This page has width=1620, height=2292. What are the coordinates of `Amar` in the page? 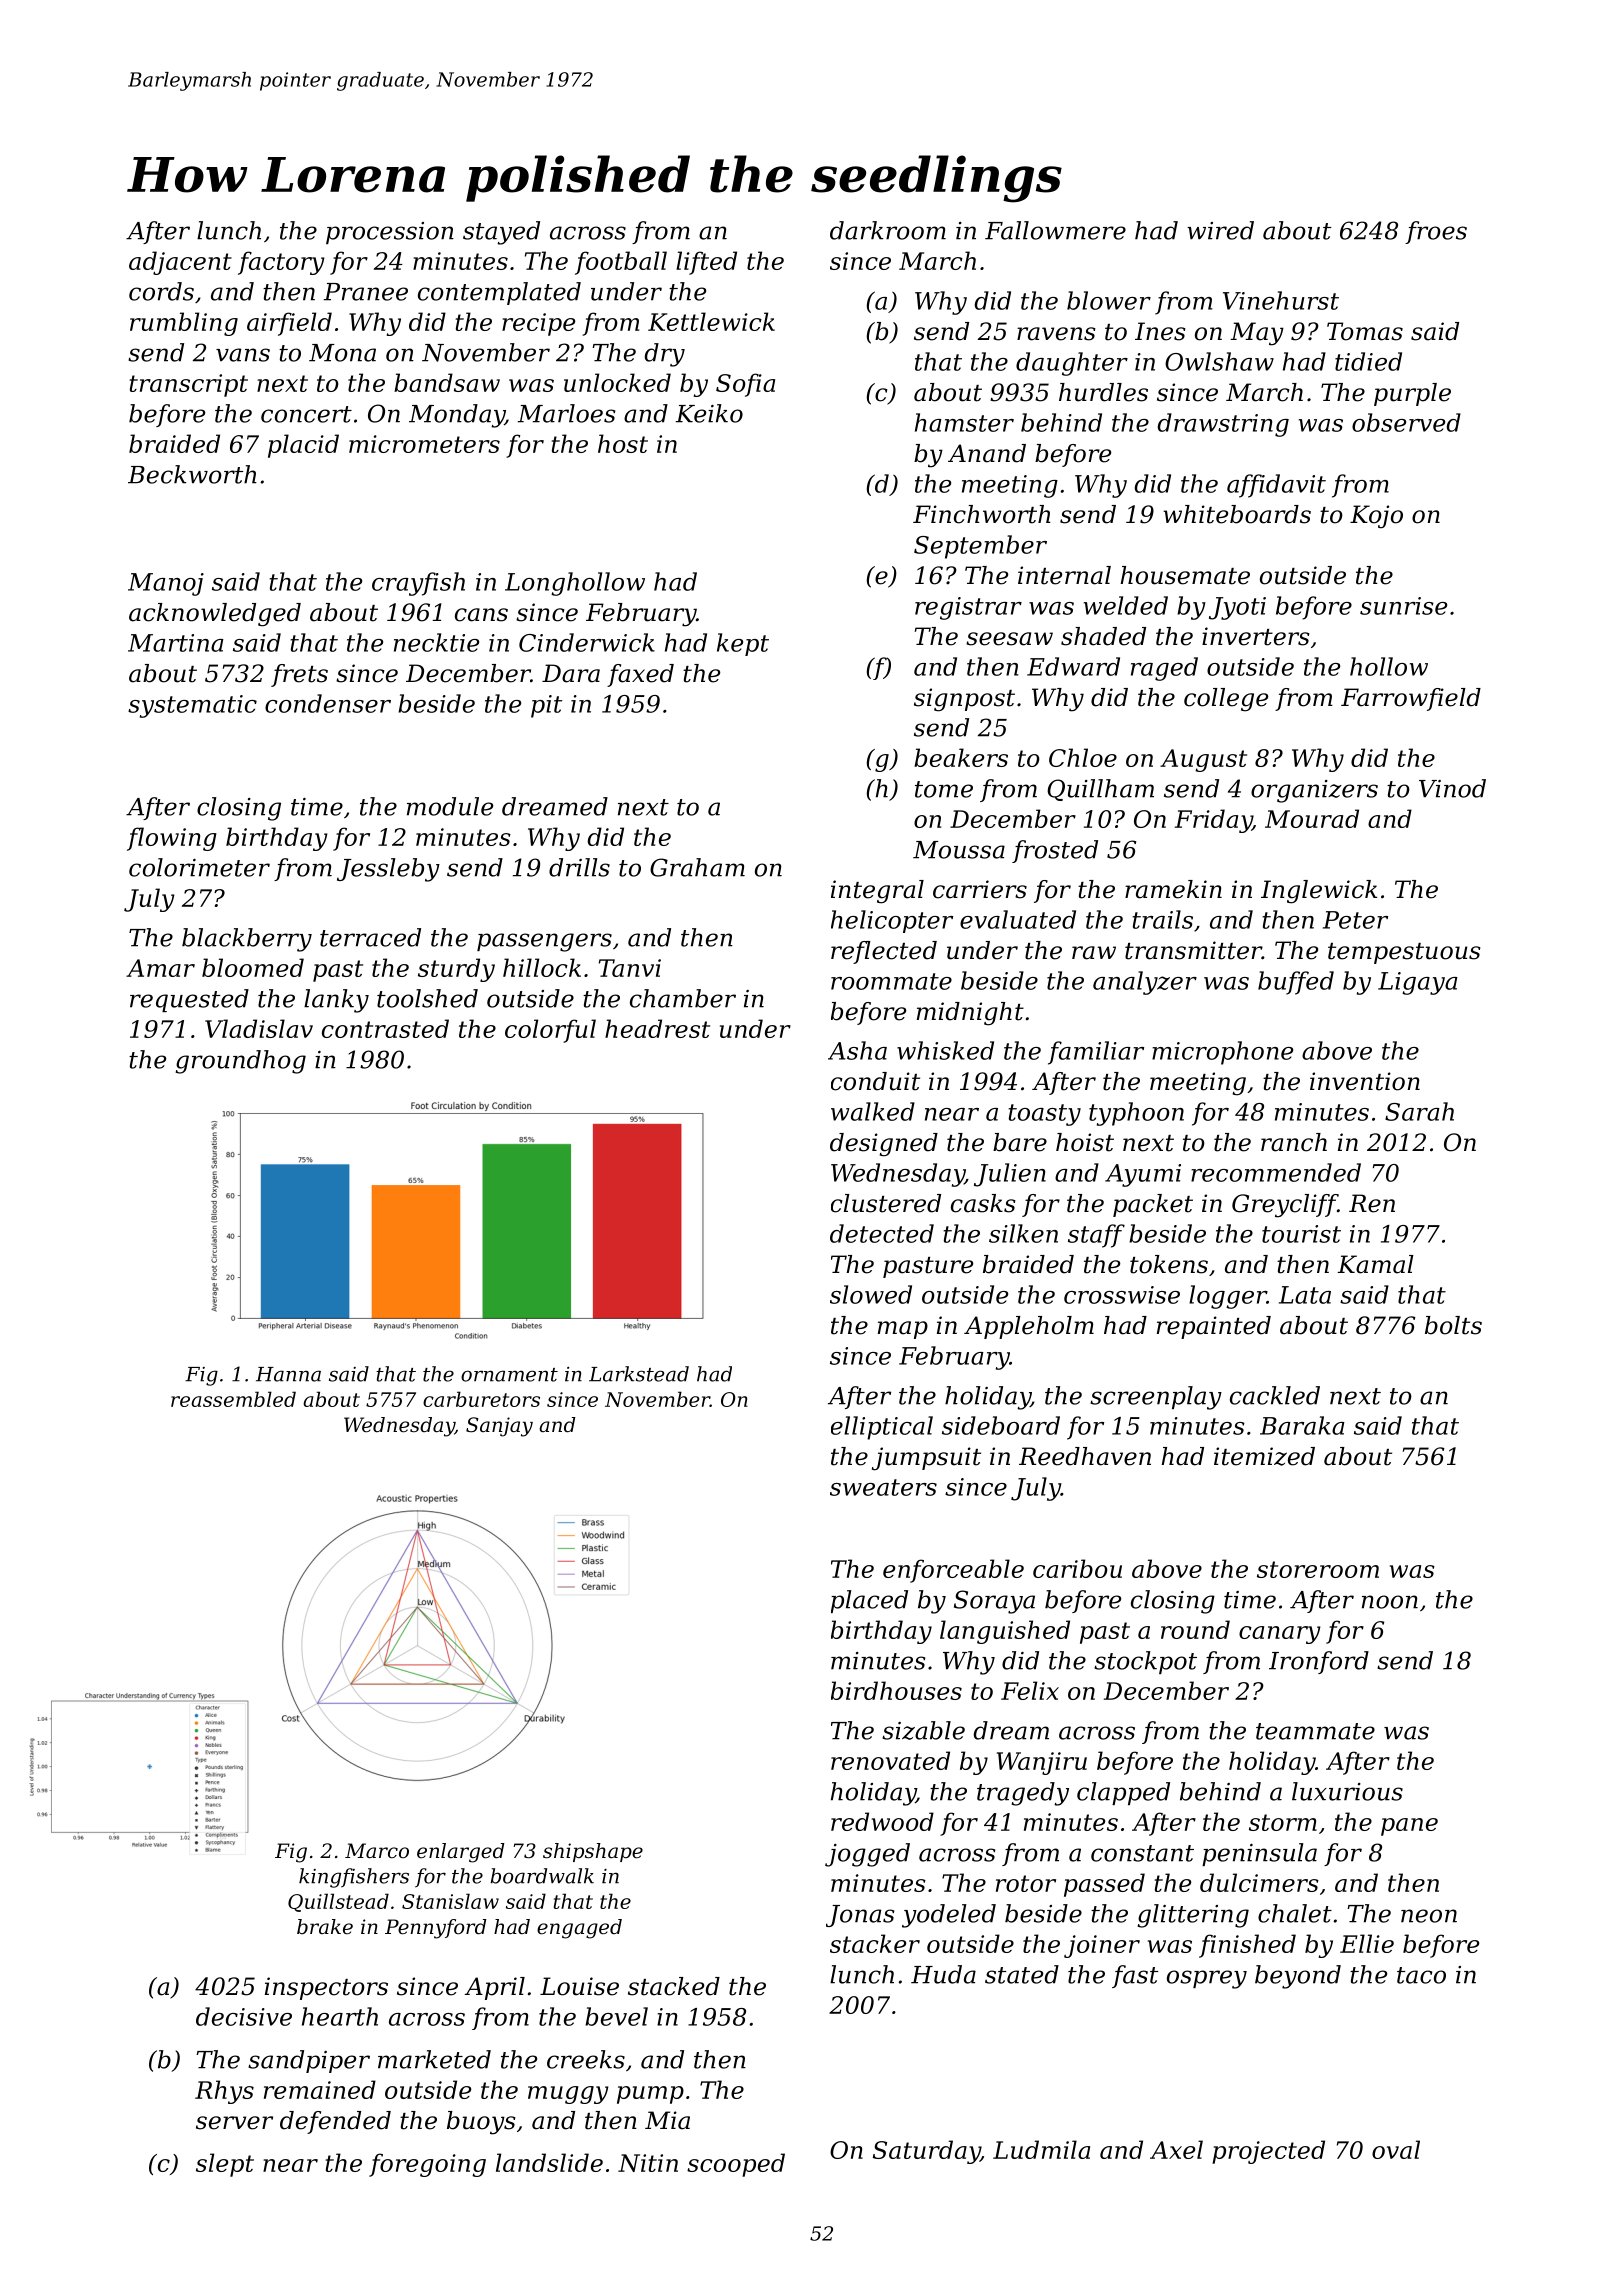 It's located at (160, 968).
